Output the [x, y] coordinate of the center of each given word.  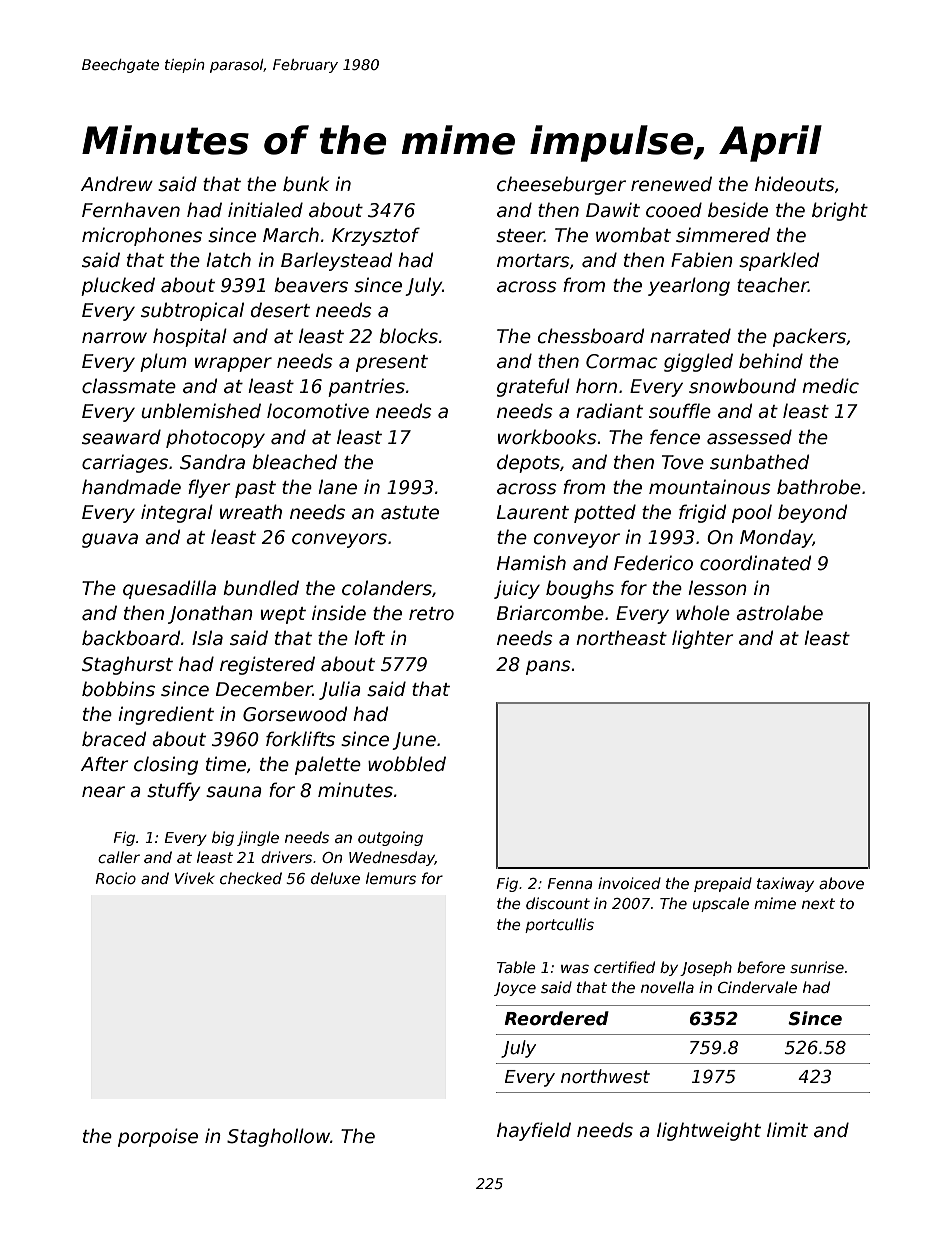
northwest [605, 1076]
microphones [142, 236]
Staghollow [278, 1137]
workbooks [547, 437]
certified [624, 967]
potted [605, 513]
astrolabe [779, 613]
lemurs [391, 878]
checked [251, 878]
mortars [533, 261]
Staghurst [127, 665]
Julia [340, 690]
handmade [131, 487]
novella [667, 987]
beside [738, 210]
